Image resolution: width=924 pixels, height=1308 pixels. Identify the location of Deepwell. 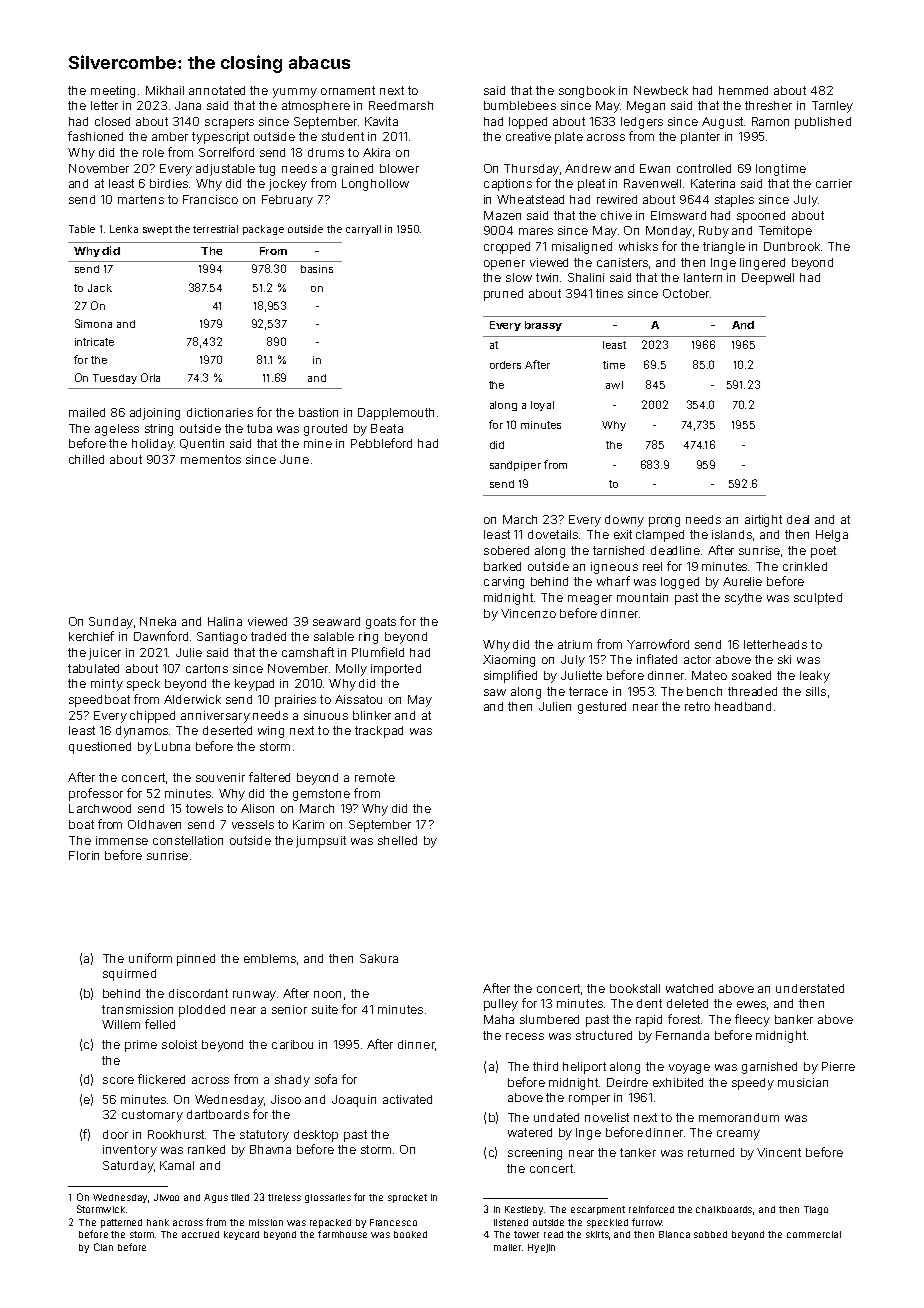
(768, 279).
